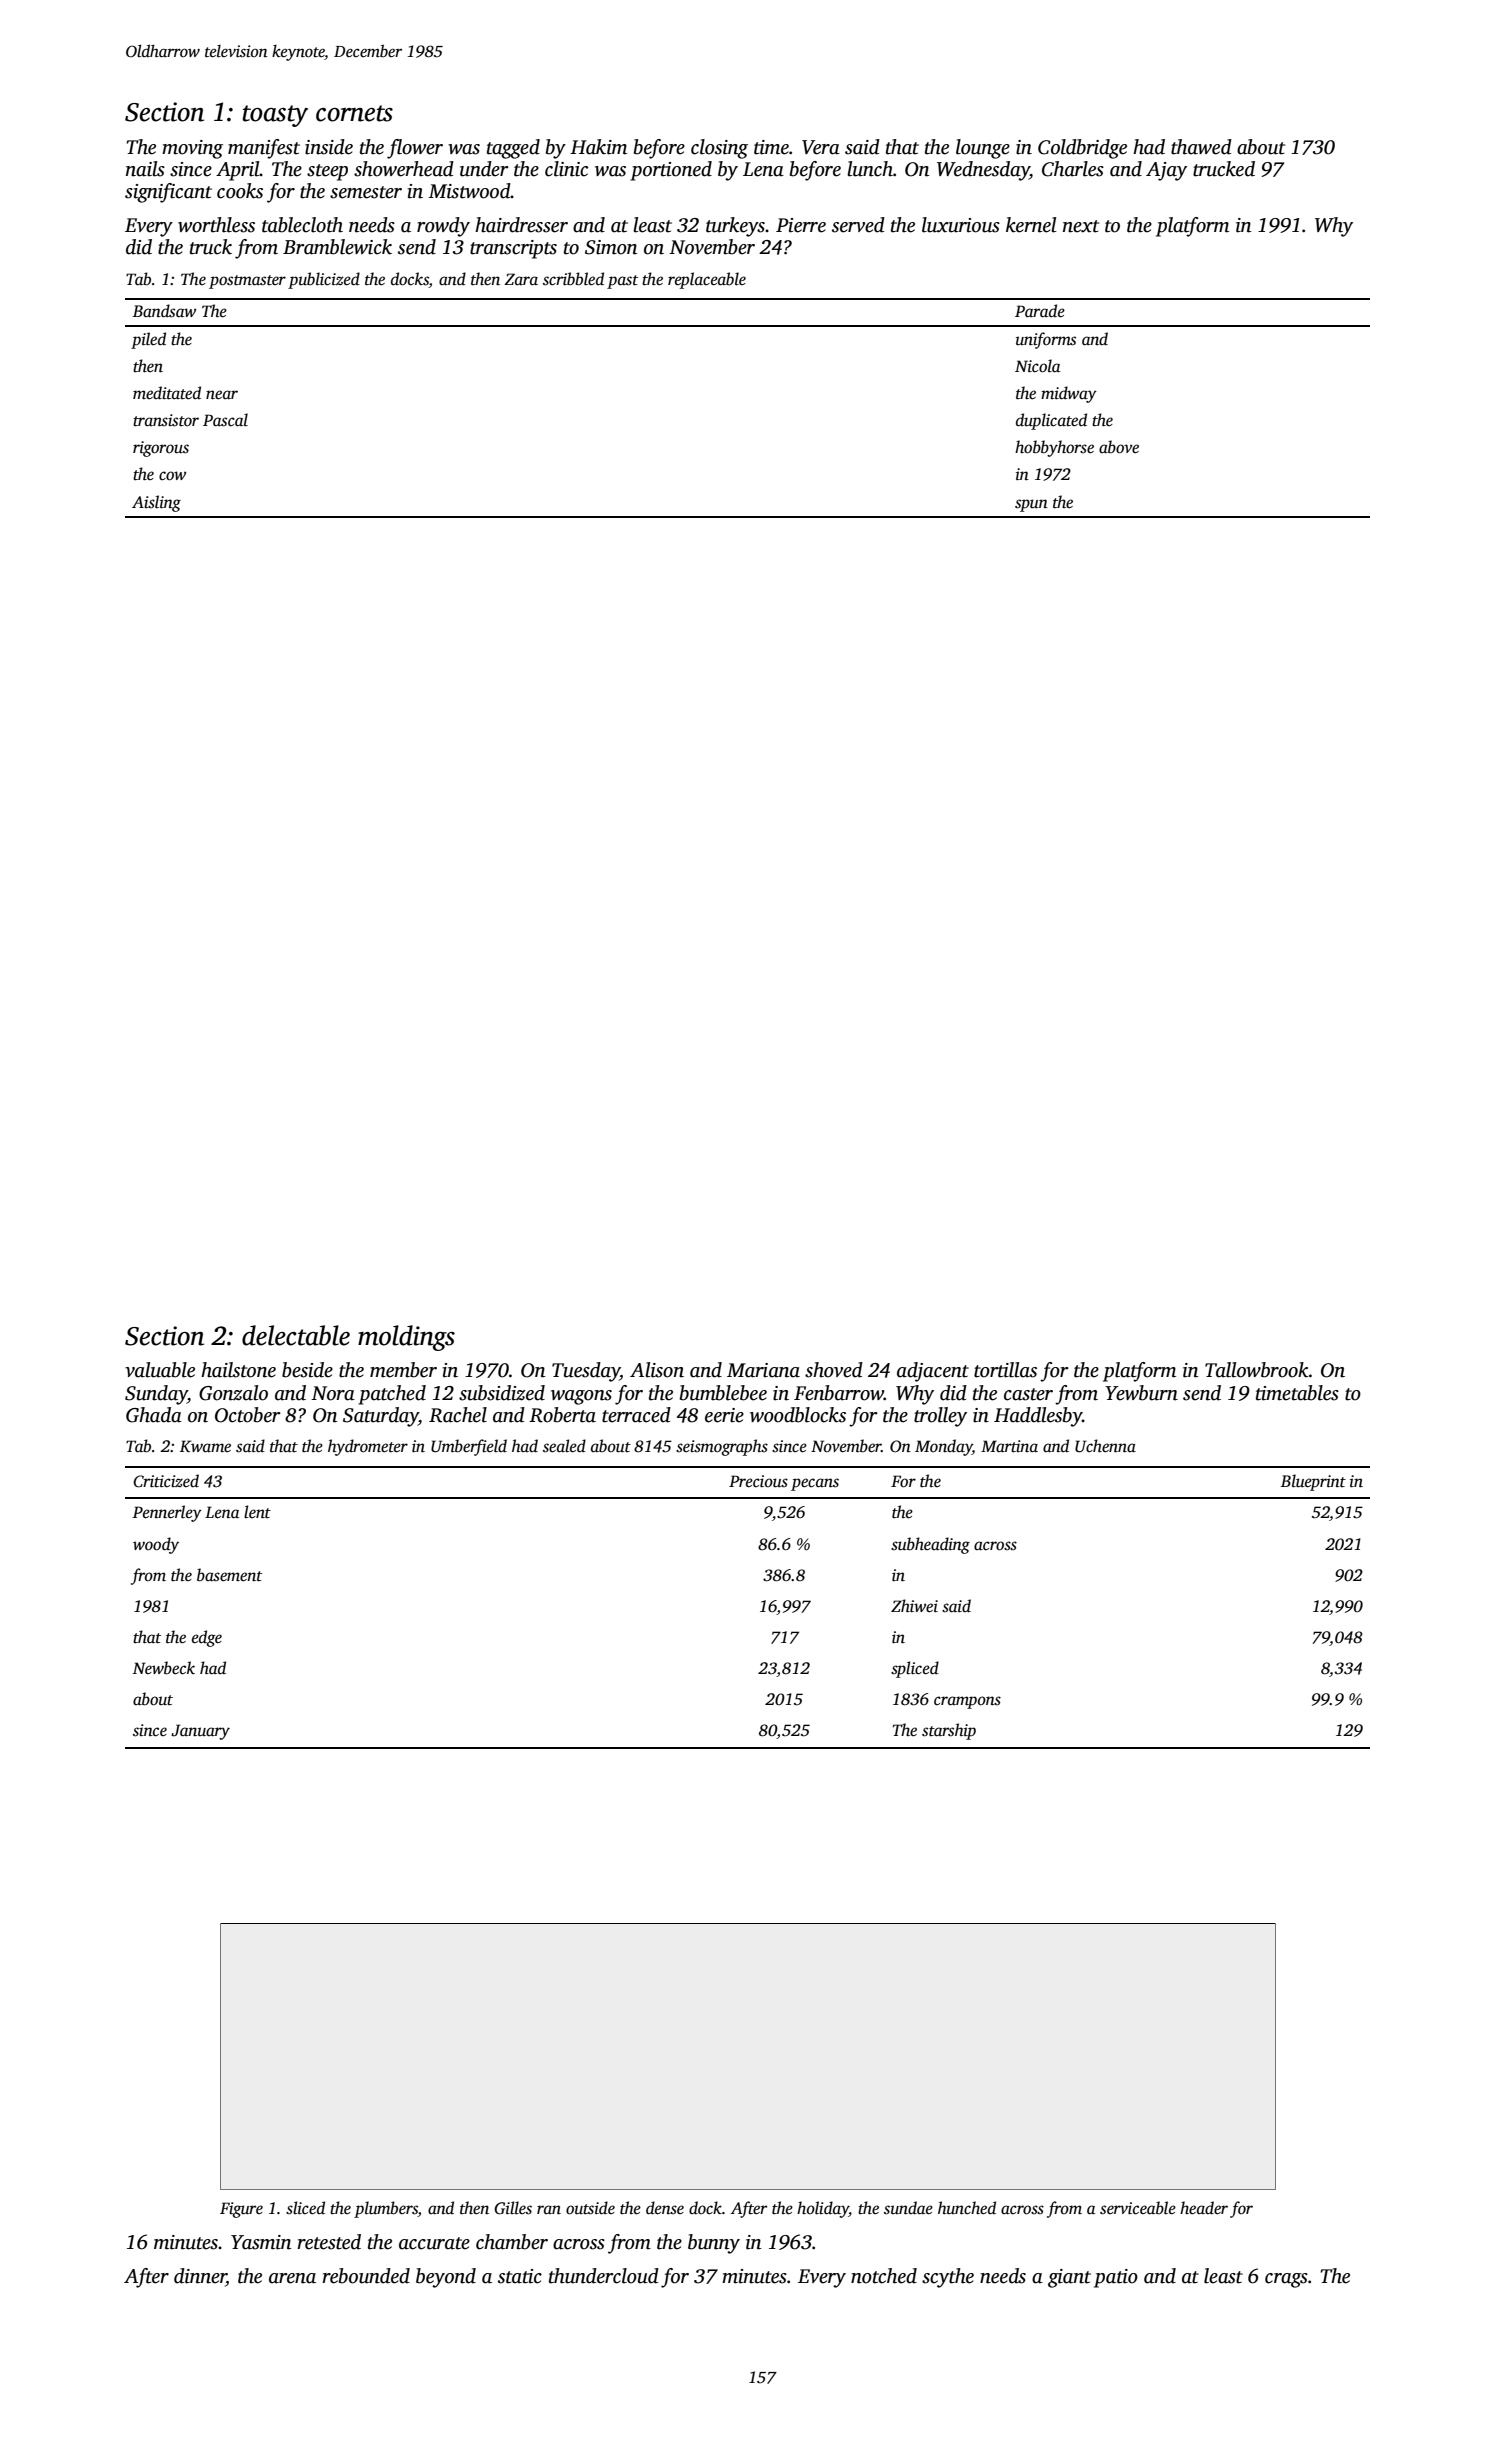 Image resolution: width=1496 pixels, height=2464 pixels. Describe the element at coordinates (590, 2208) in the document. I see `outside` at that location.
